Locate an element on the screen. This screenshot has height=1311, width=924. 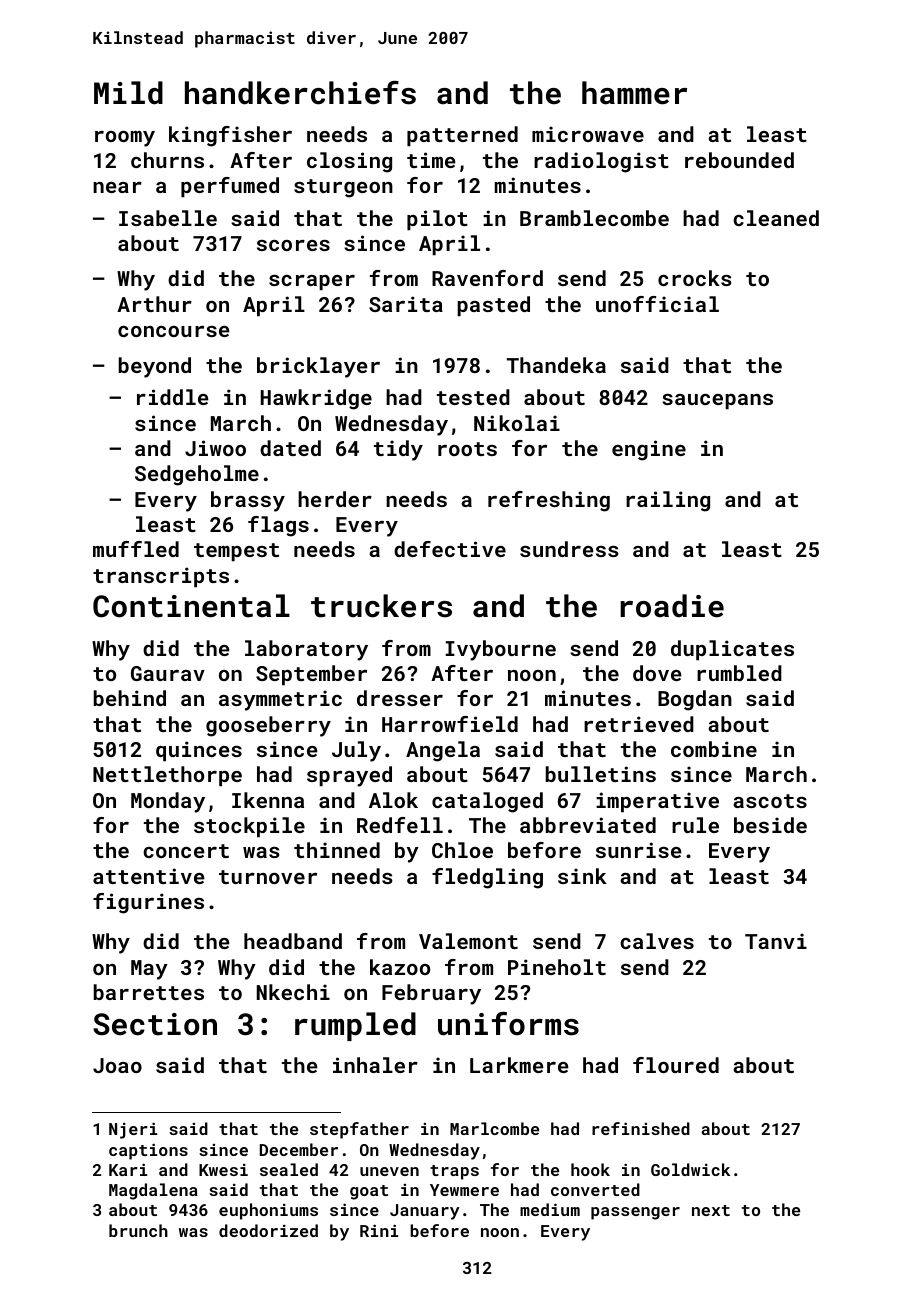
kingfisher is located at coordinates (230, 136).
